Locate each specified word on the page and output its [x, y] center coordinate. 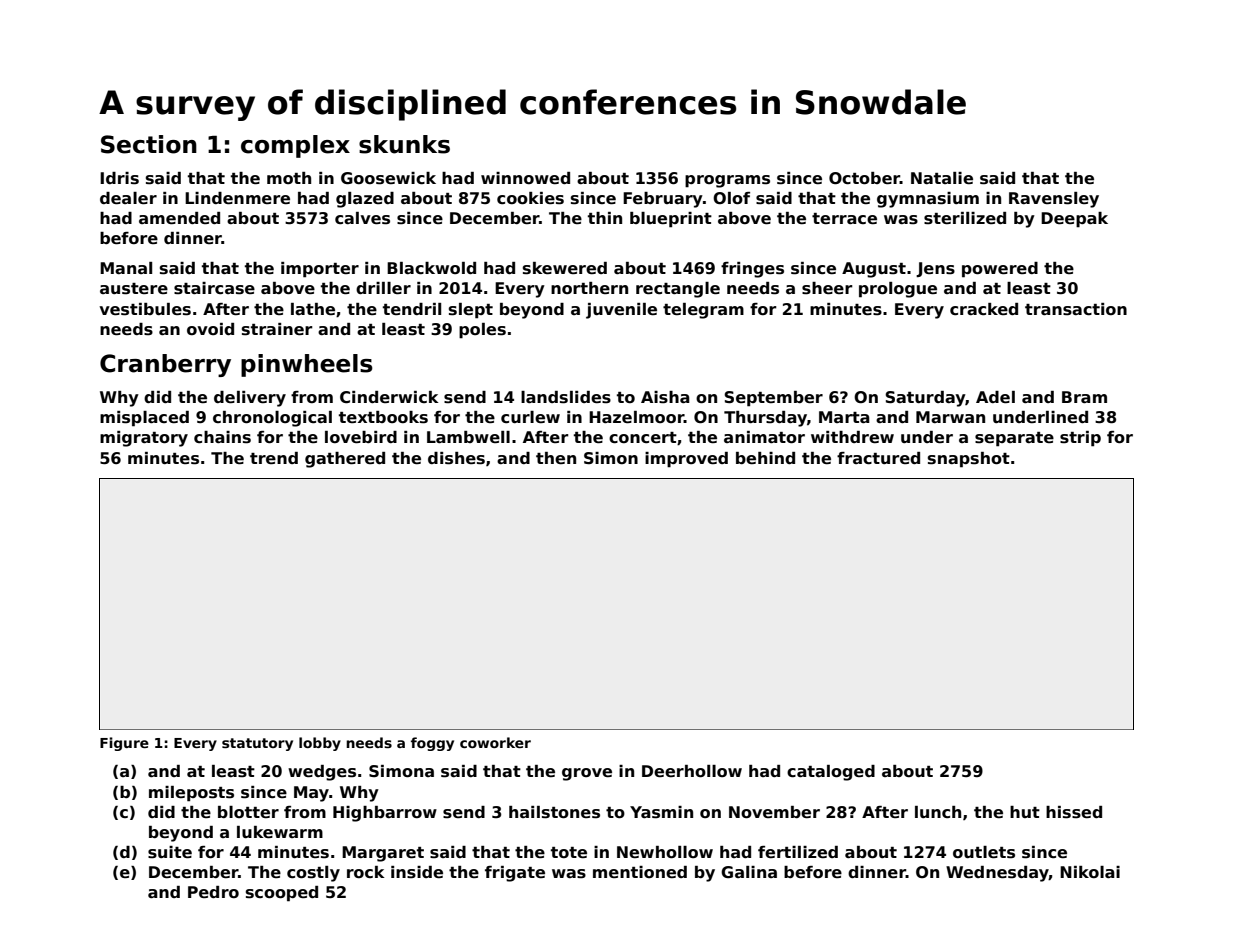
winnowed [525, 178]
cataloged [831, 773]
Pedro [213, 892]
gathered [345, 460]
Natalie [942, 178]
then [556, 458]
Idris [119, 178]
